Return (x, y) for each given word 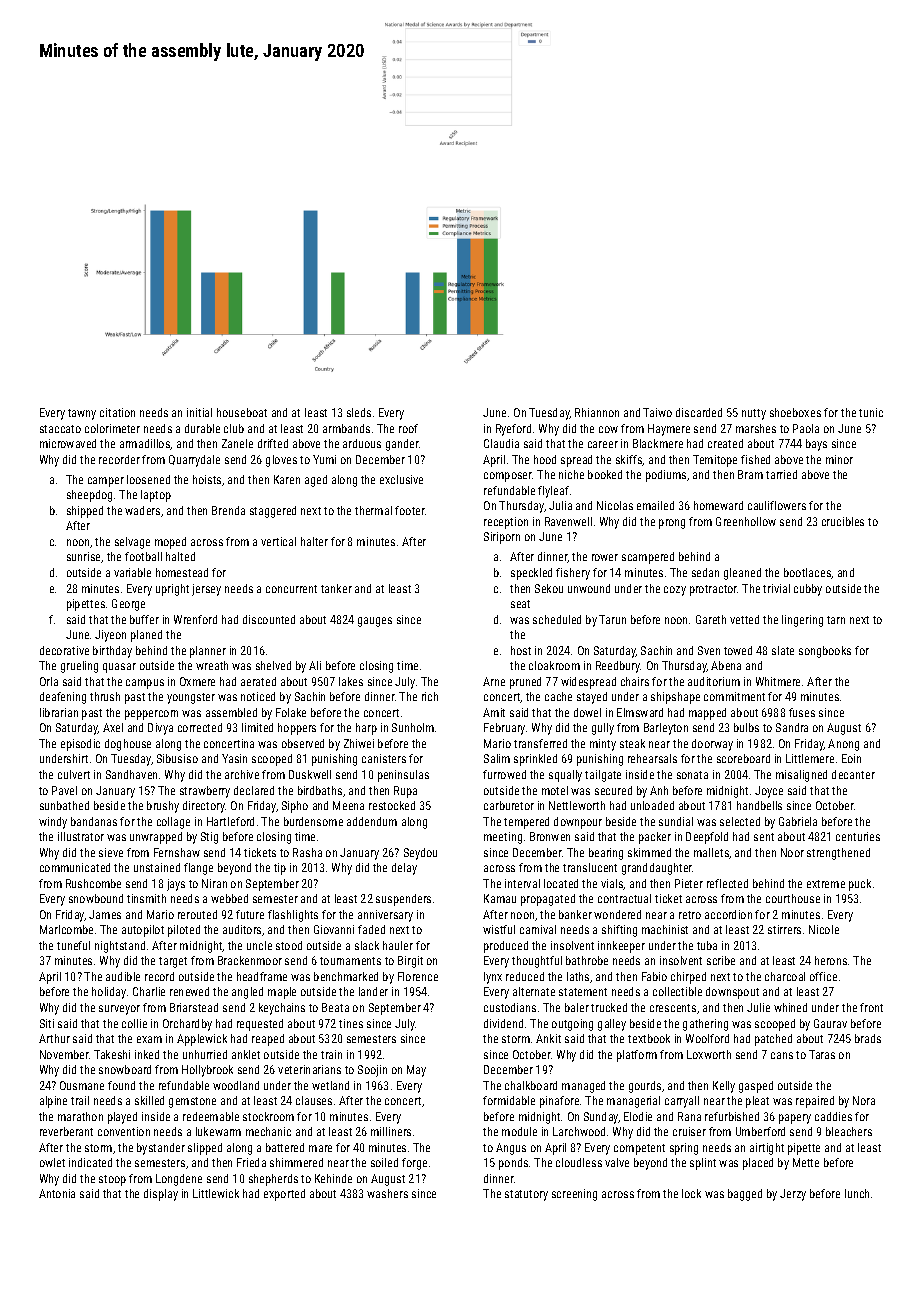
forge (414, 1164)
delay (404, 869)
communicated (75, 867)
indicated (90, 1162)
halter (314, 541)
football (143, 556)
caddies (833, 1116)
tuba (707, 945)
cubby (808, 590)
